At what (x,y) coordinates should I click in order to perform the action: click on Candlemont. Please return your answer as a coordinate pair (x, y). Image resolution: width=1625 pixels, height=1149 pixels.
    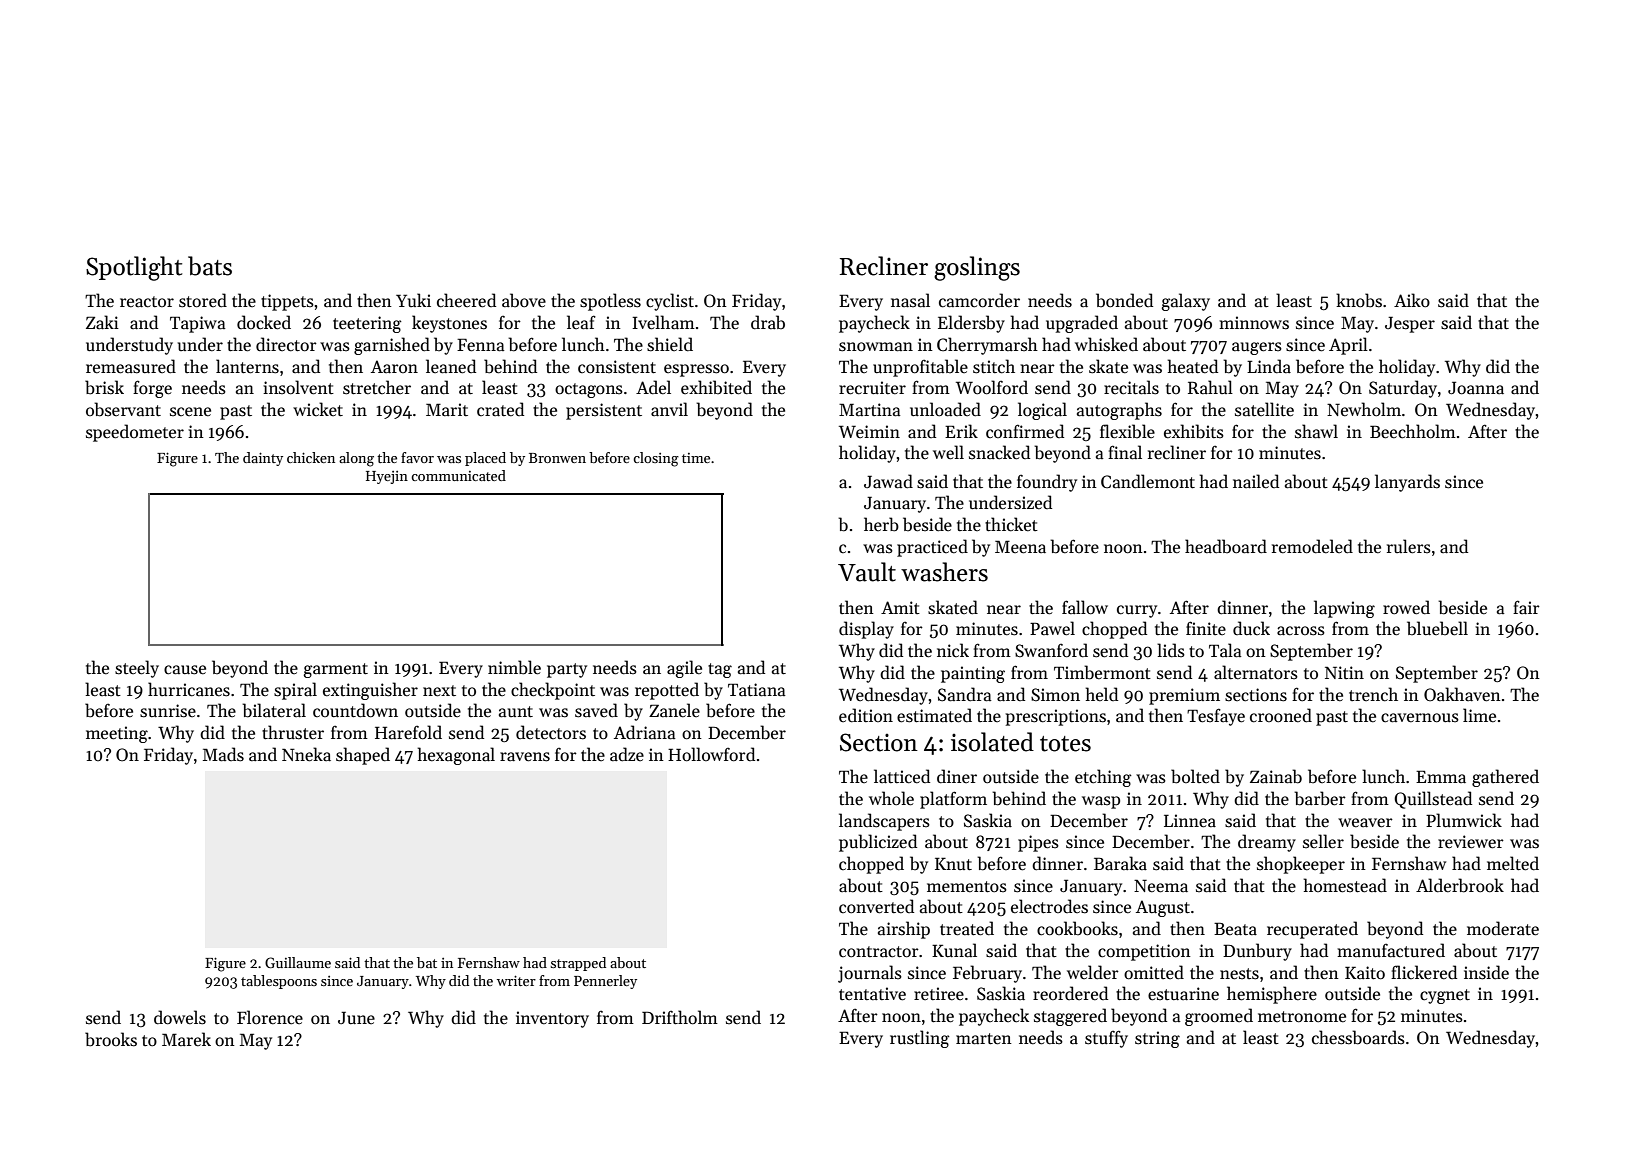
    Looking at the image, I should click on (1148, 481).
